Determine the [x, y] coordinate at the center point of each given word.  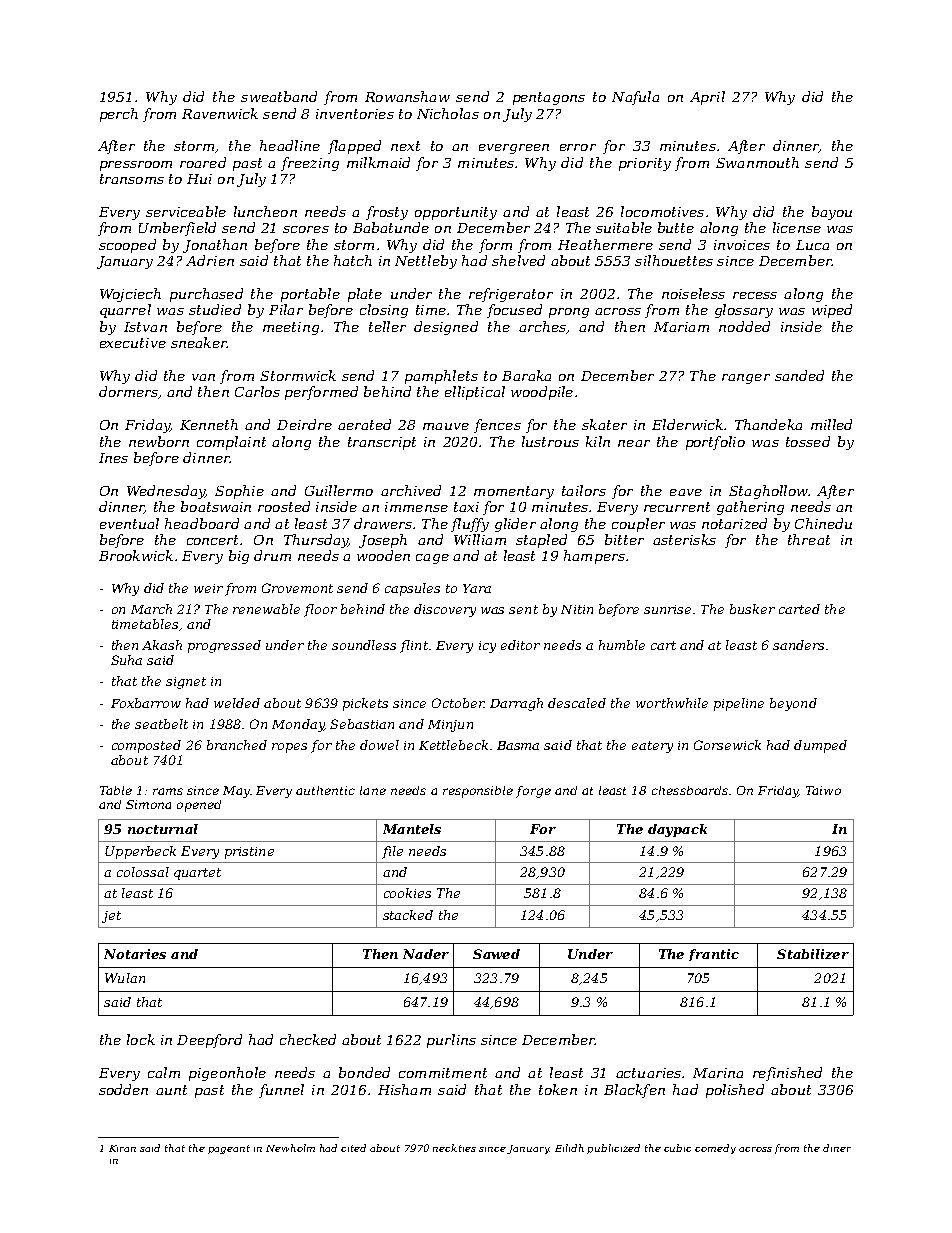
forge [533, 792]
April [707, 98]
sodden [123, 1089]
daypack [677, 830]
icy [487, 647]
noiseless [693, 293]
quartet [197, 874]
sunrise [667, 609]
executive [133, 343]
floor [320, 610]
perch [119, 115]
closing [384, 311]
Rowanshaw [407, 96]
